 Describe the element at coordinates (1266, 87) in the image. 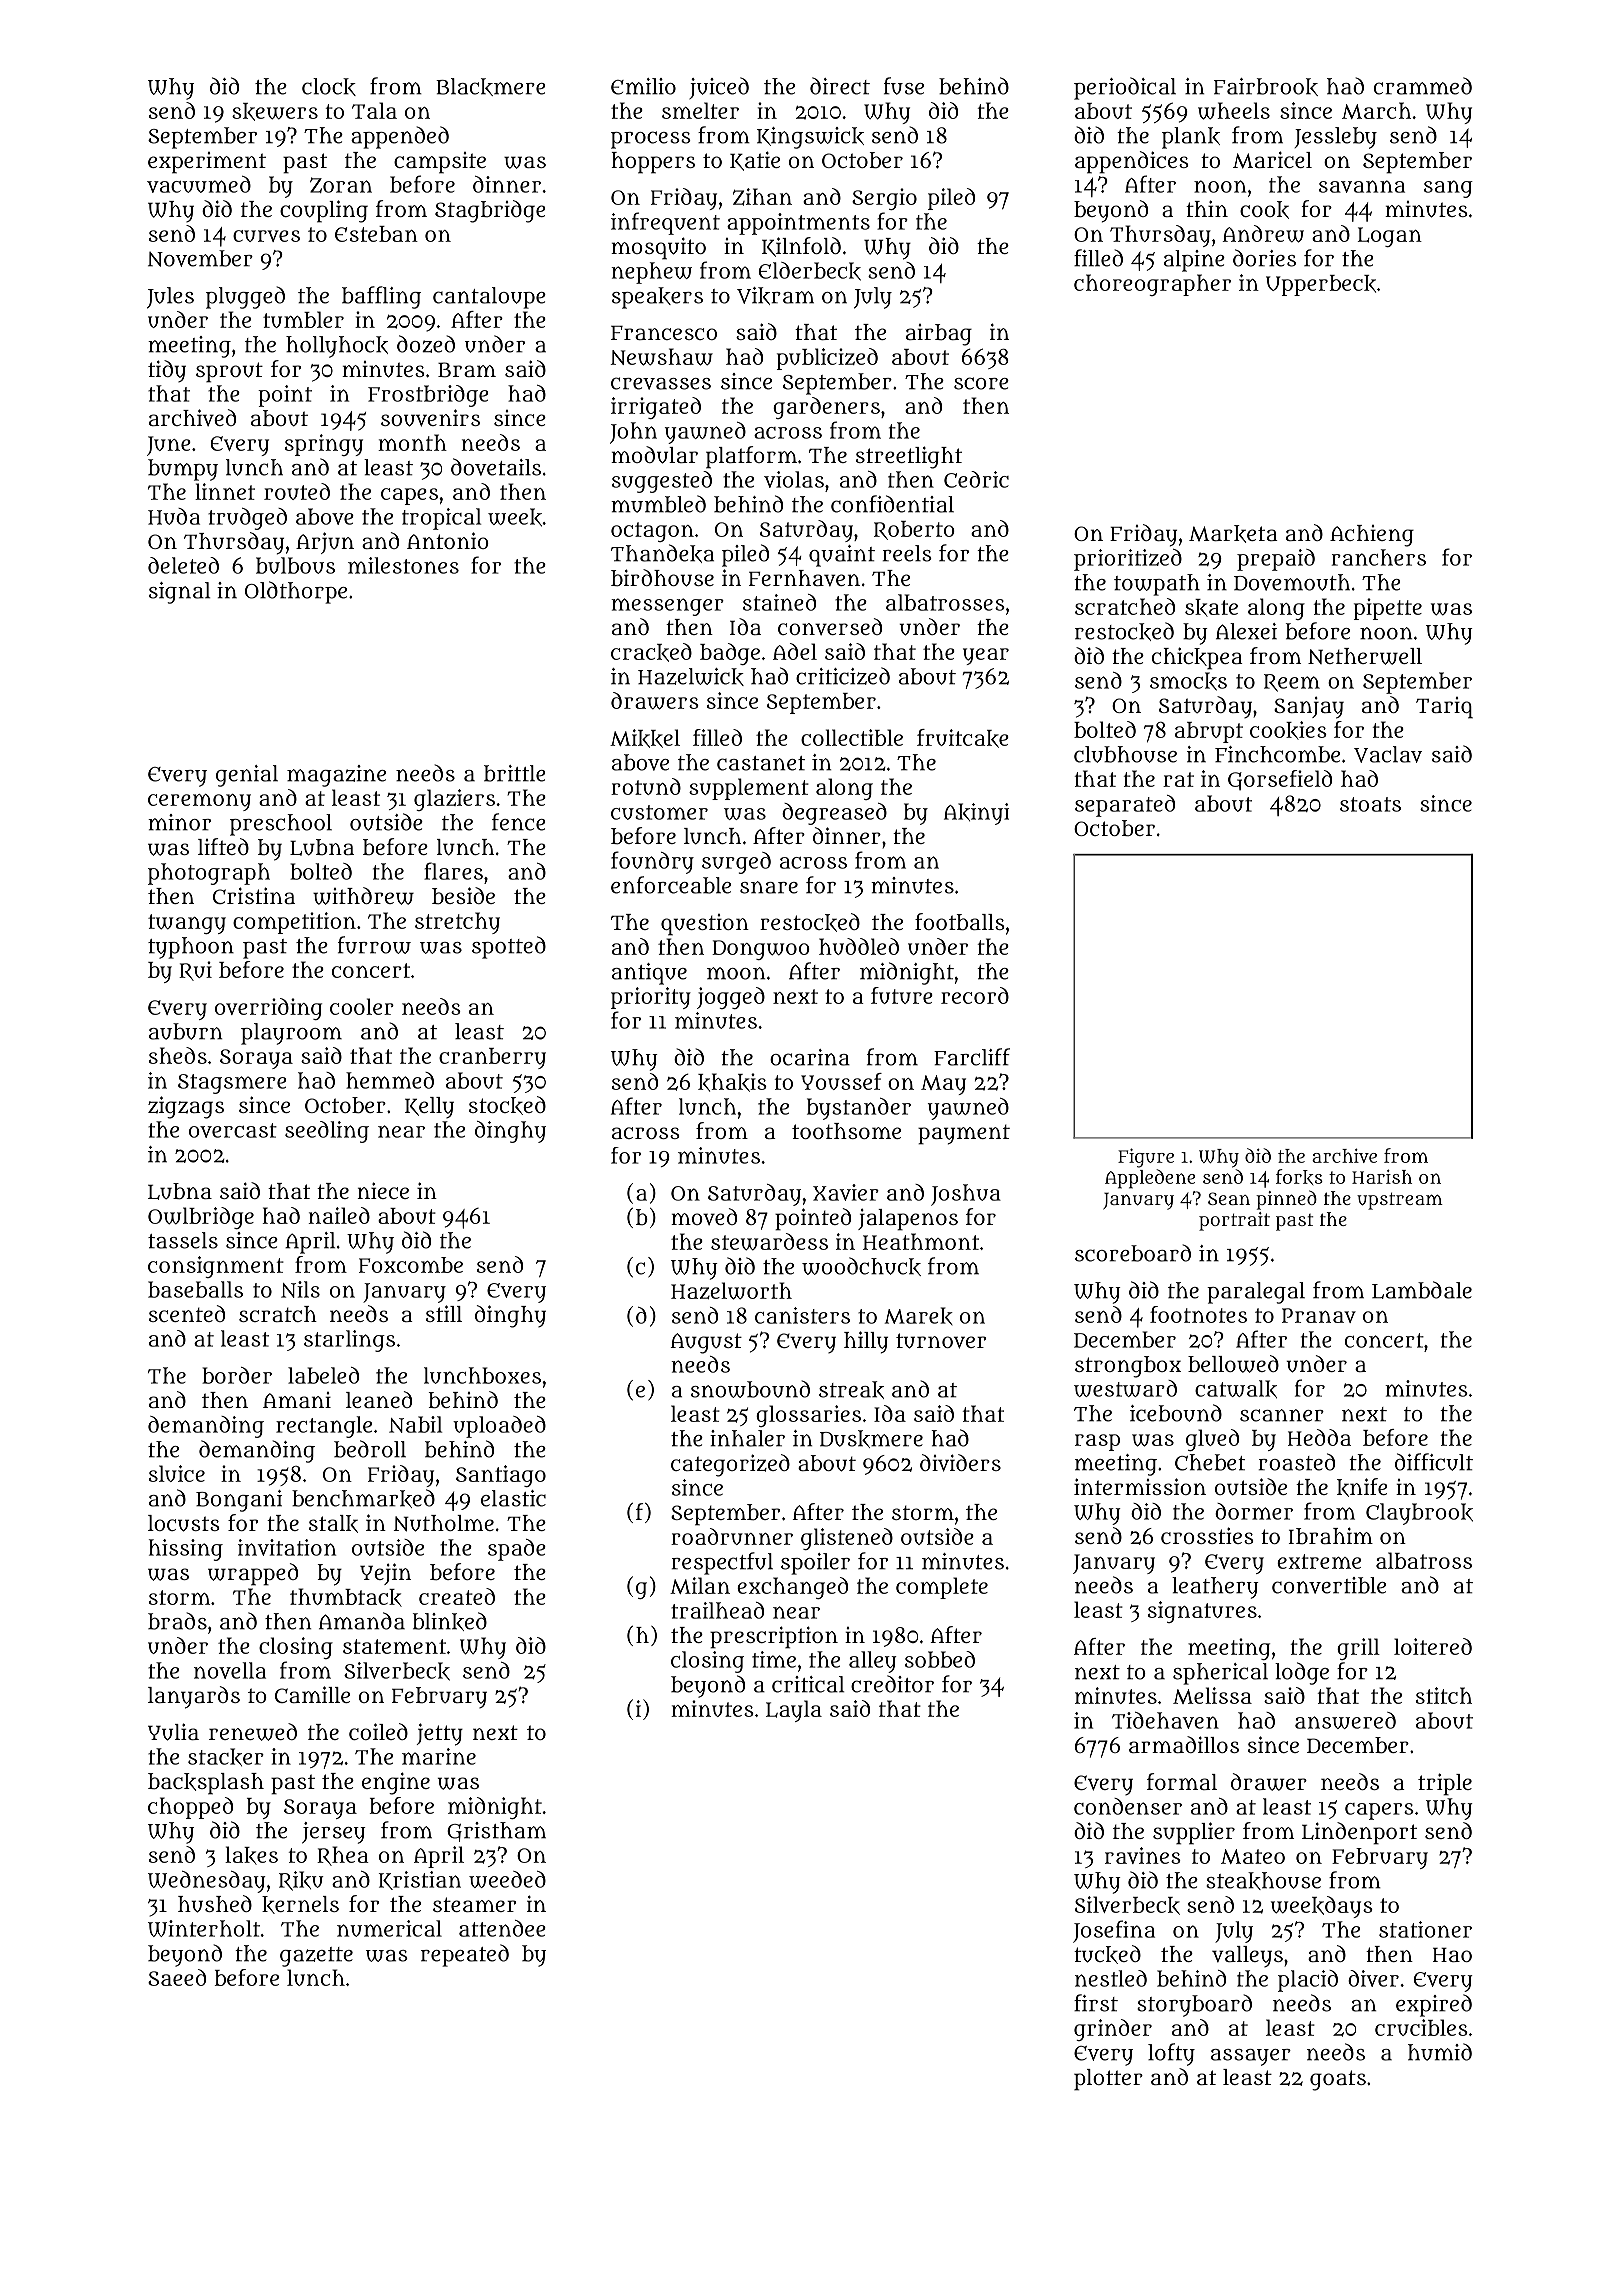

I see `Fairbrook` at that location.
